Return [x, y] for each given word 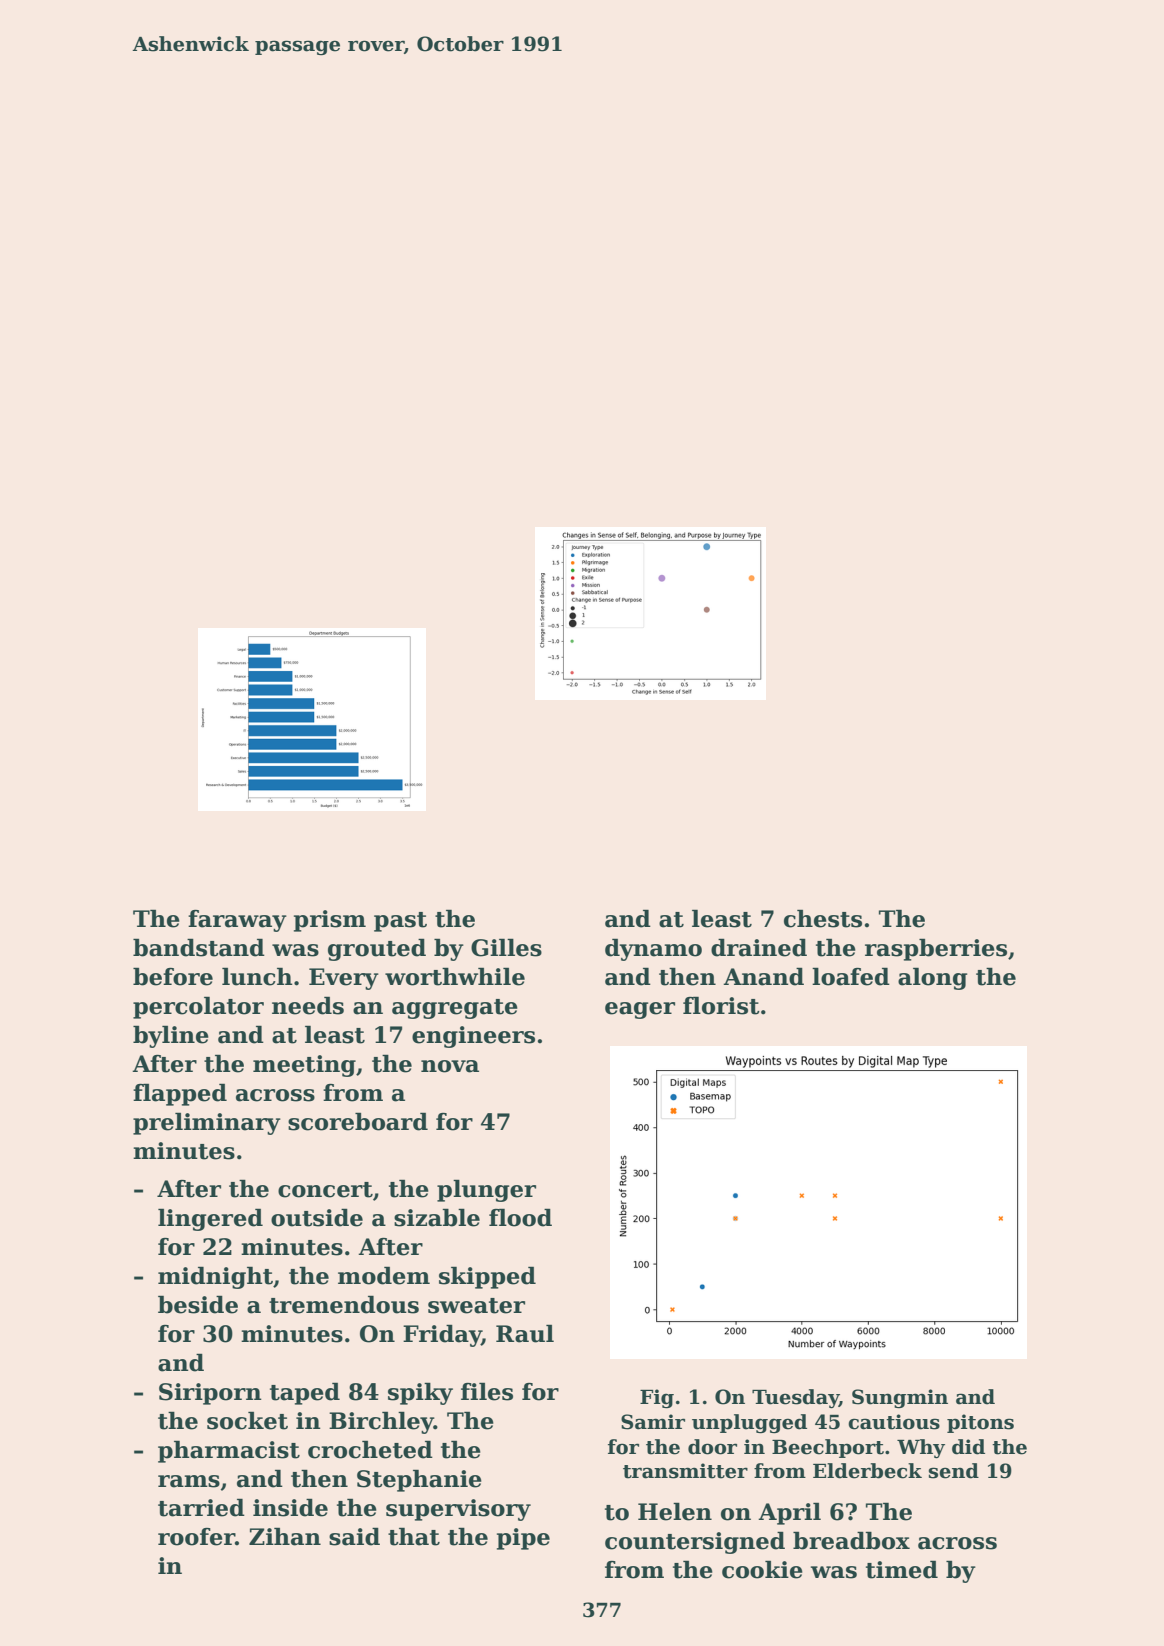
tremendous [344, 1304]
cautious [894, 1422]
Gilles [506, 947]
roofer [196, 1537]
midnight [215, 1277]
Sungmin [900, 1398]
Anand [763, 976]
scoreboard [358, 1121]
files [487, 1391]
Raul [525, 1333]
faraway [237, 921]
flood [520, 1217]
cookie [762, 1569]
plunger [486, 1190]
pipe [523, 1539]
